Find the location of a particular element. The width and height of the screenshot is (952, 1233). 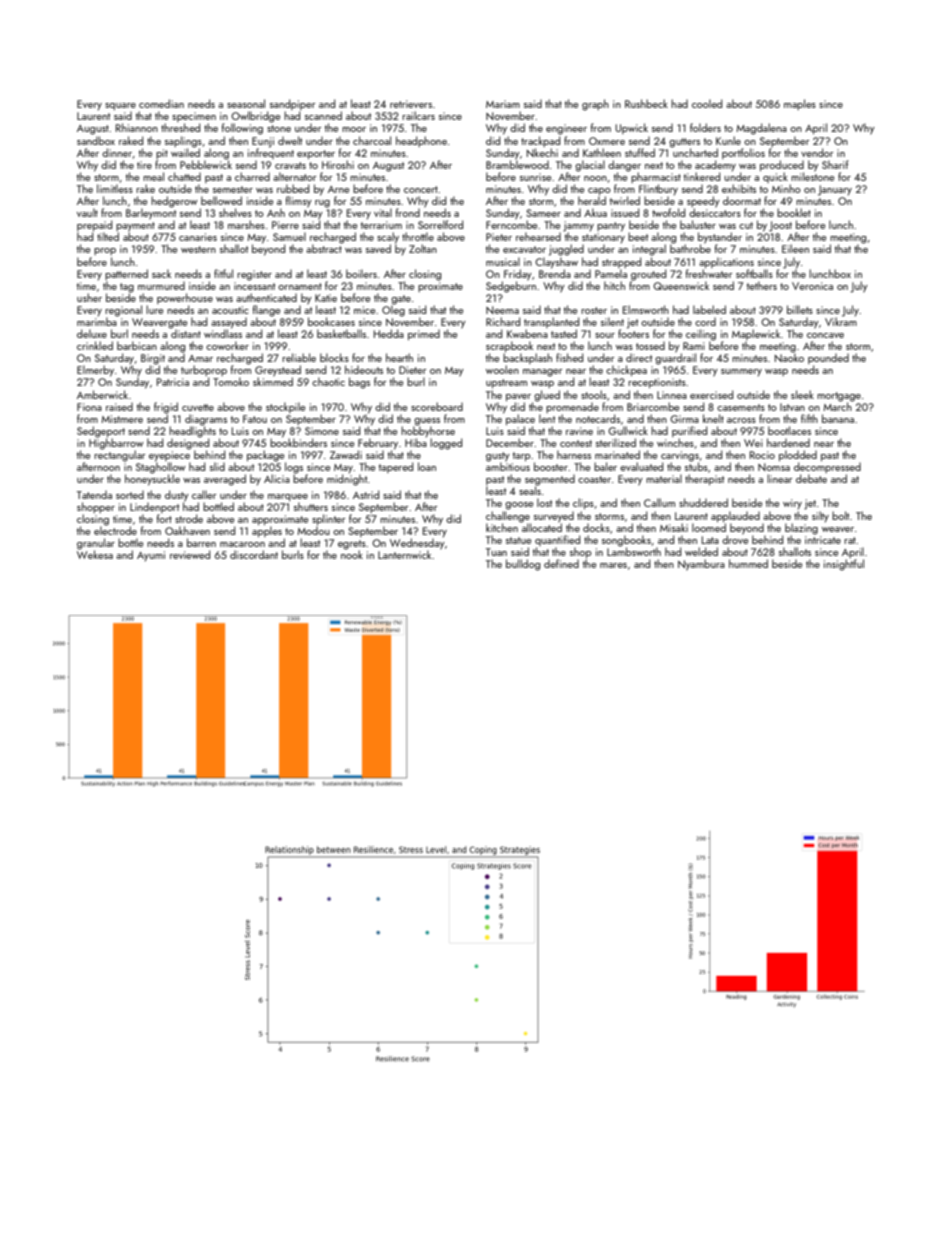

applications is located at coordinates (726, 262).
